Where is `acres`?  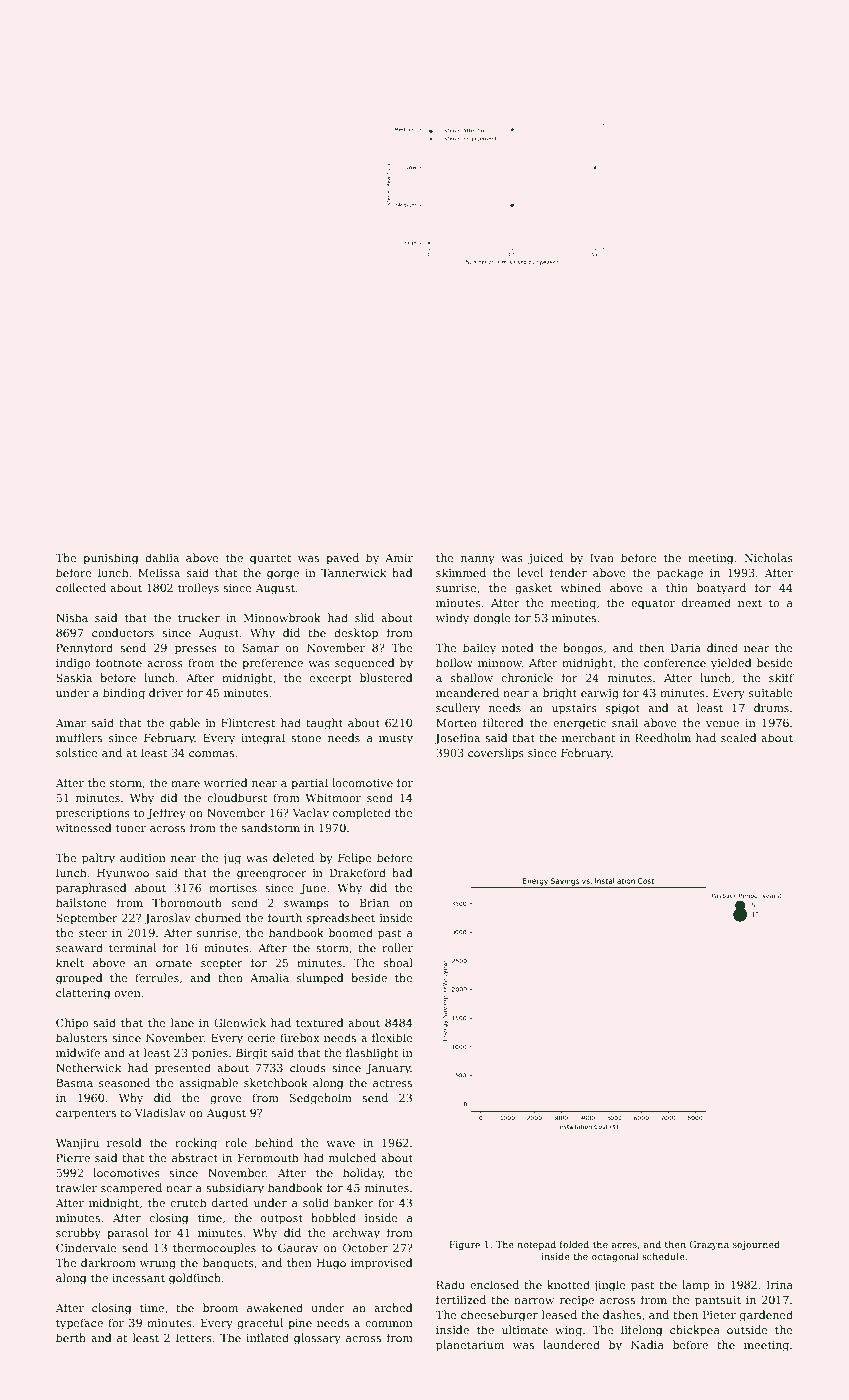 acres is located at coordinates (624, 1245).
